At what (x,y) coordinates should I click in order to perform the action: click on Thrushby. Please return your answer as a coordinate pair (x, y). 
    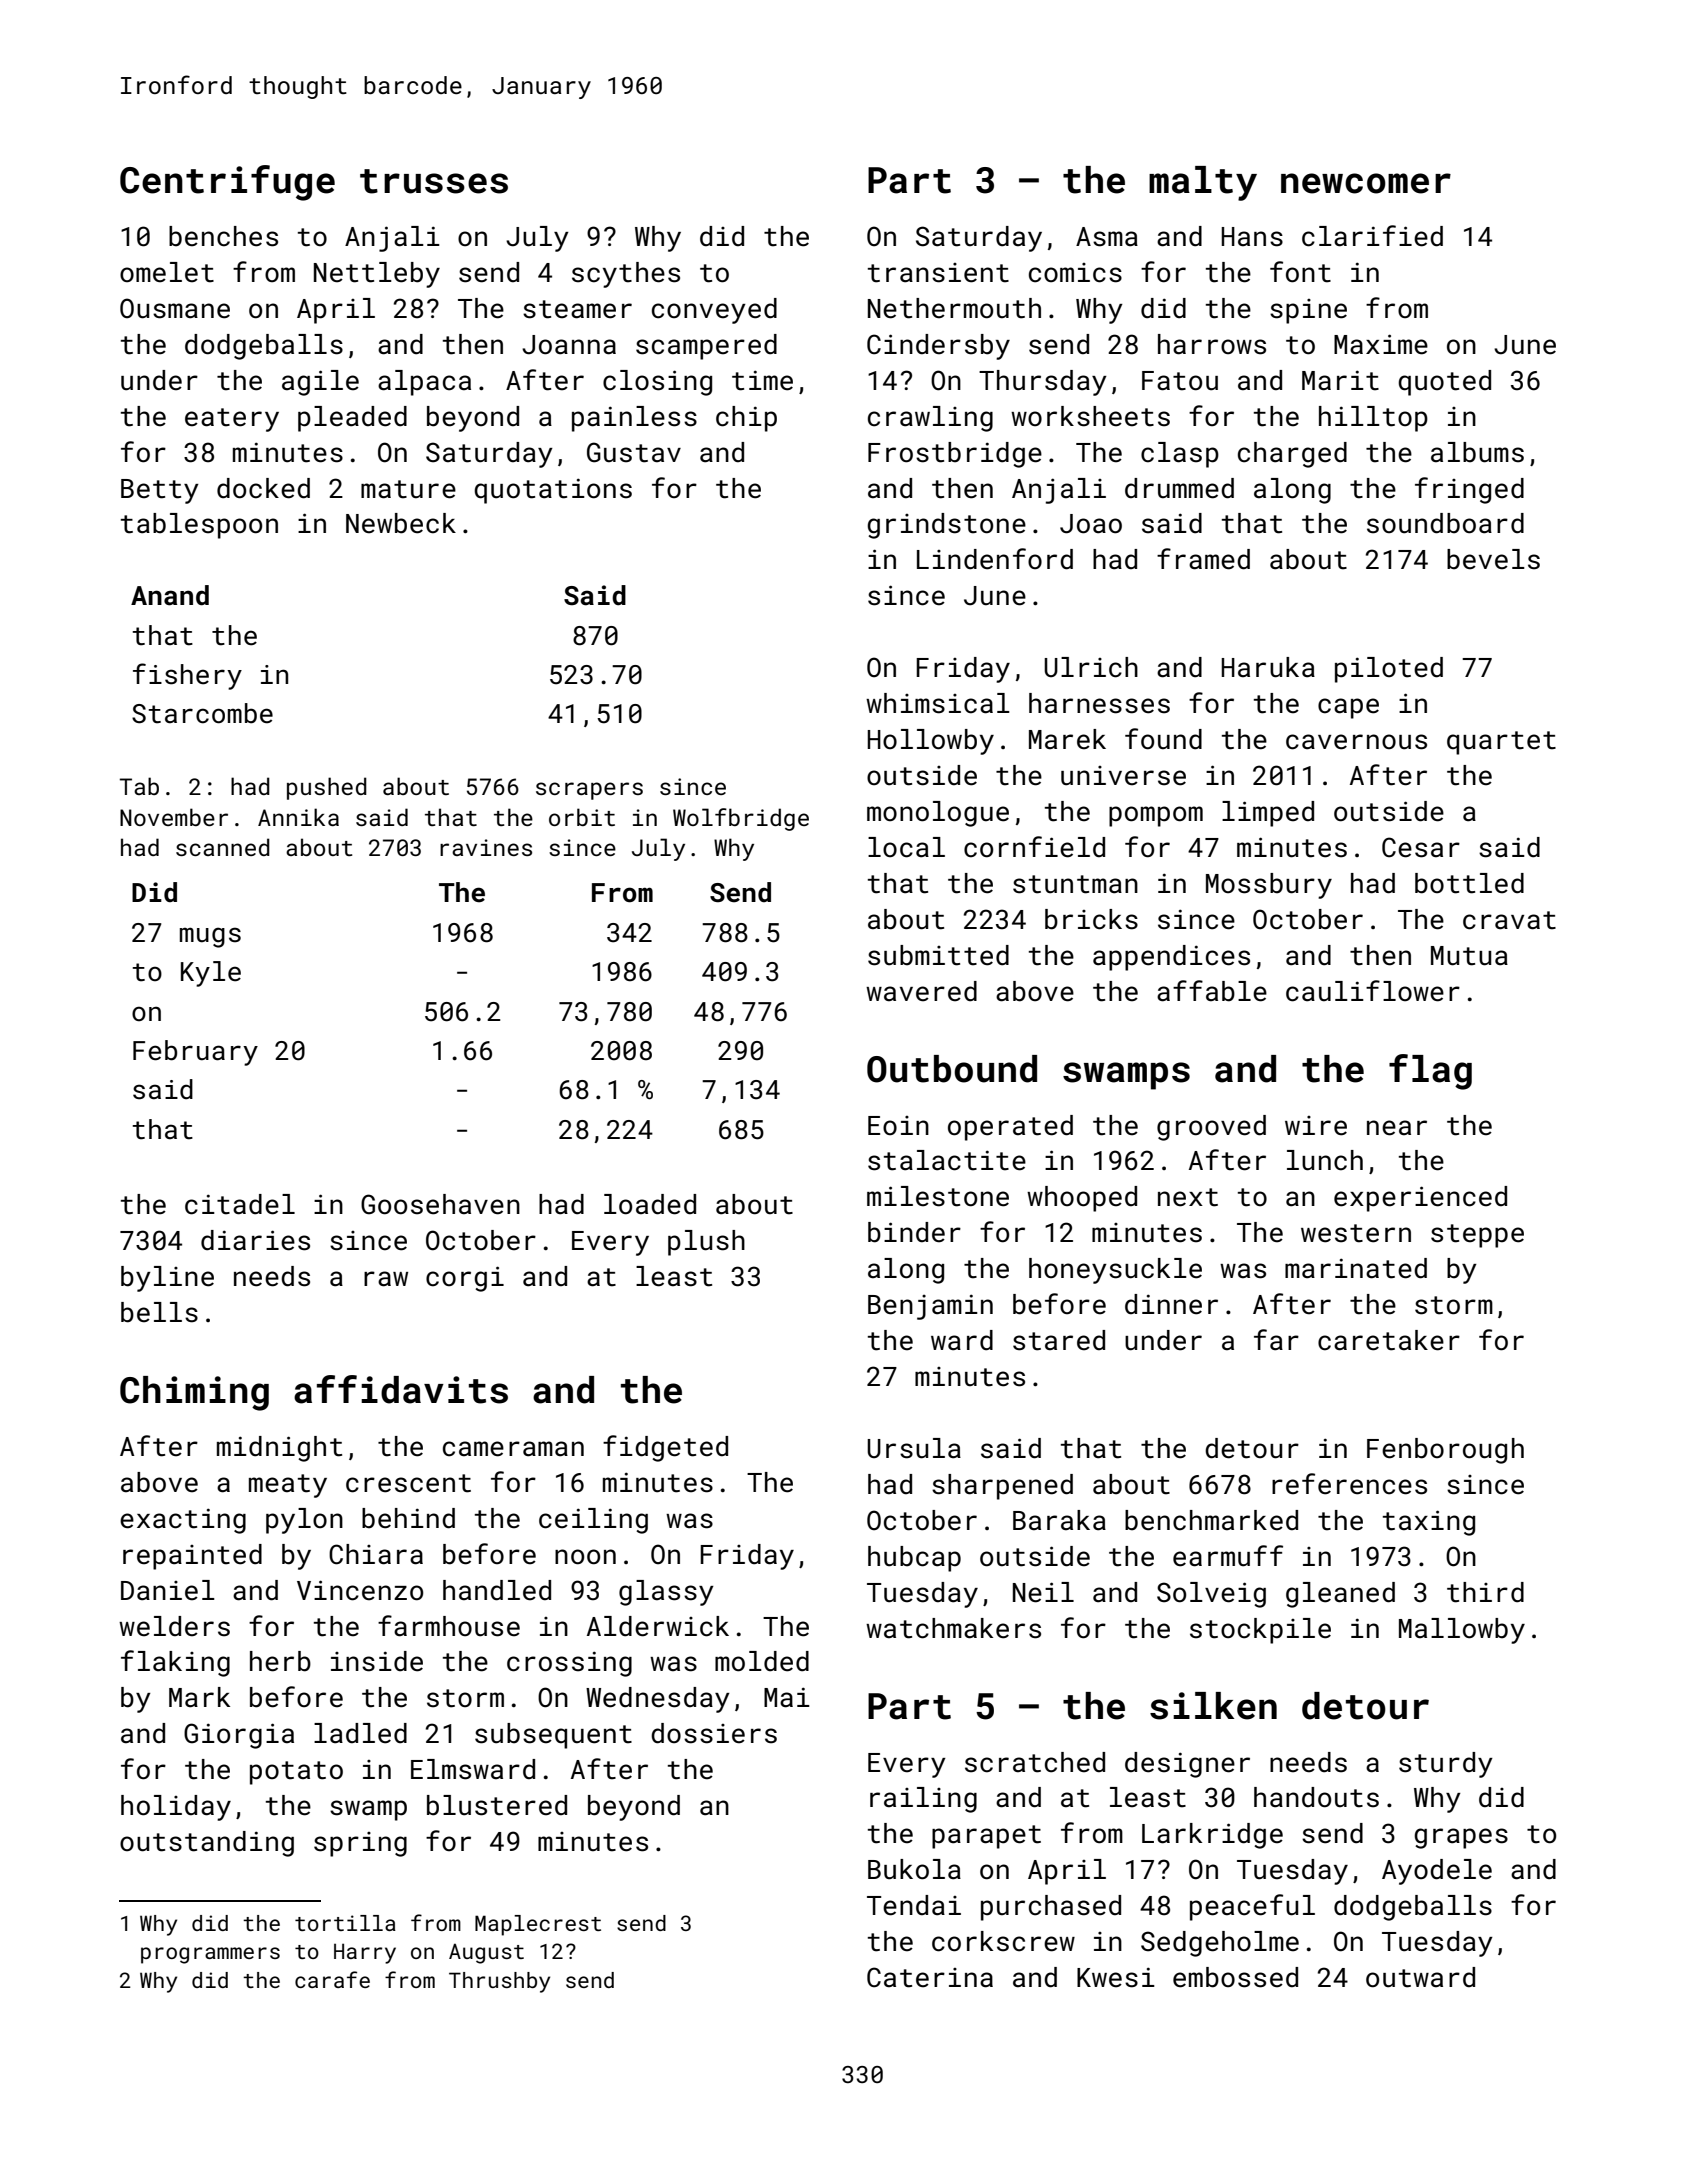
    Looking at the image, I should click on (499, 1982).
